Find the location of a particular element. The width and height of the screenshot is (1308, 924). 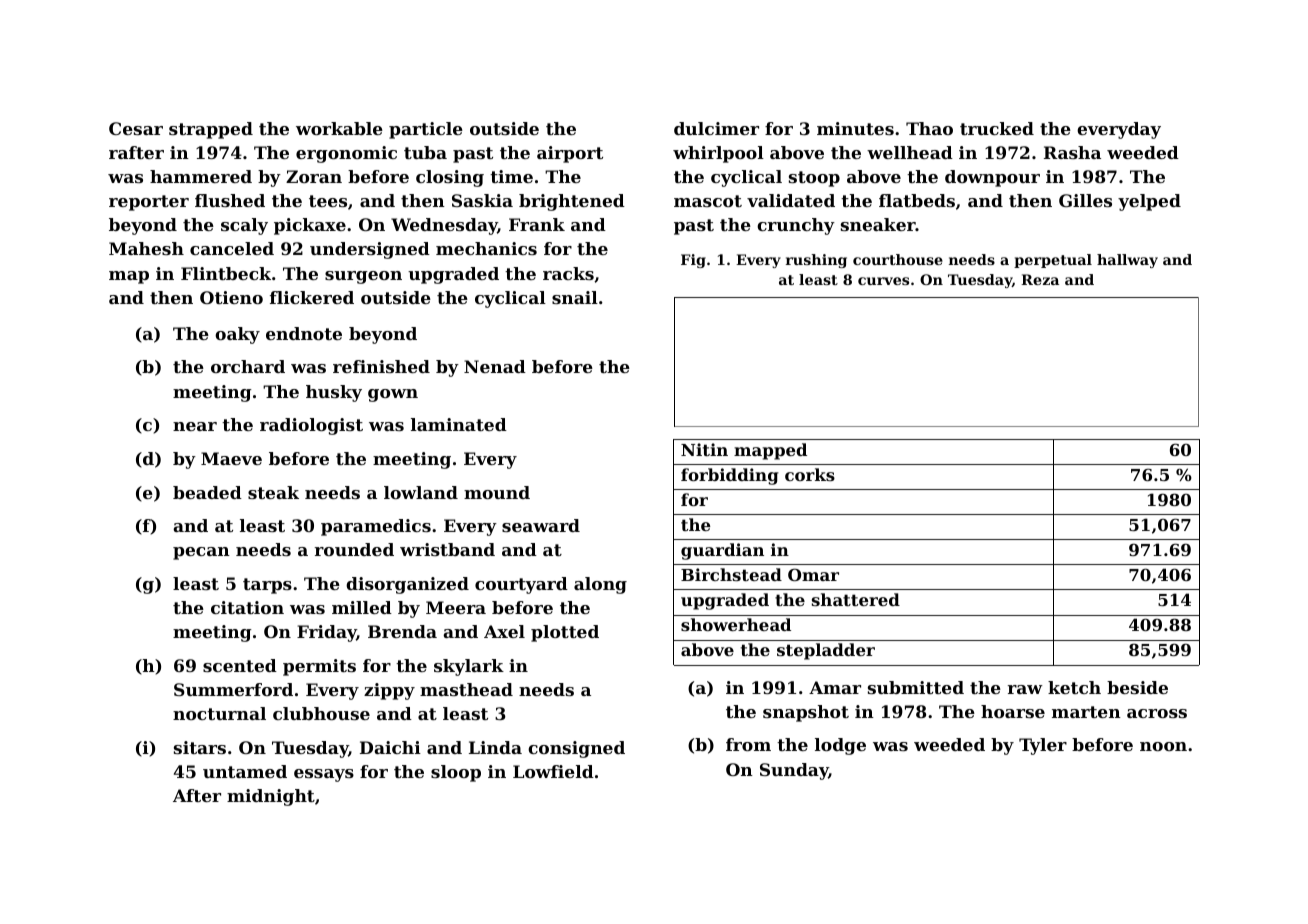

trucked is located at coordinates (997, 128).
